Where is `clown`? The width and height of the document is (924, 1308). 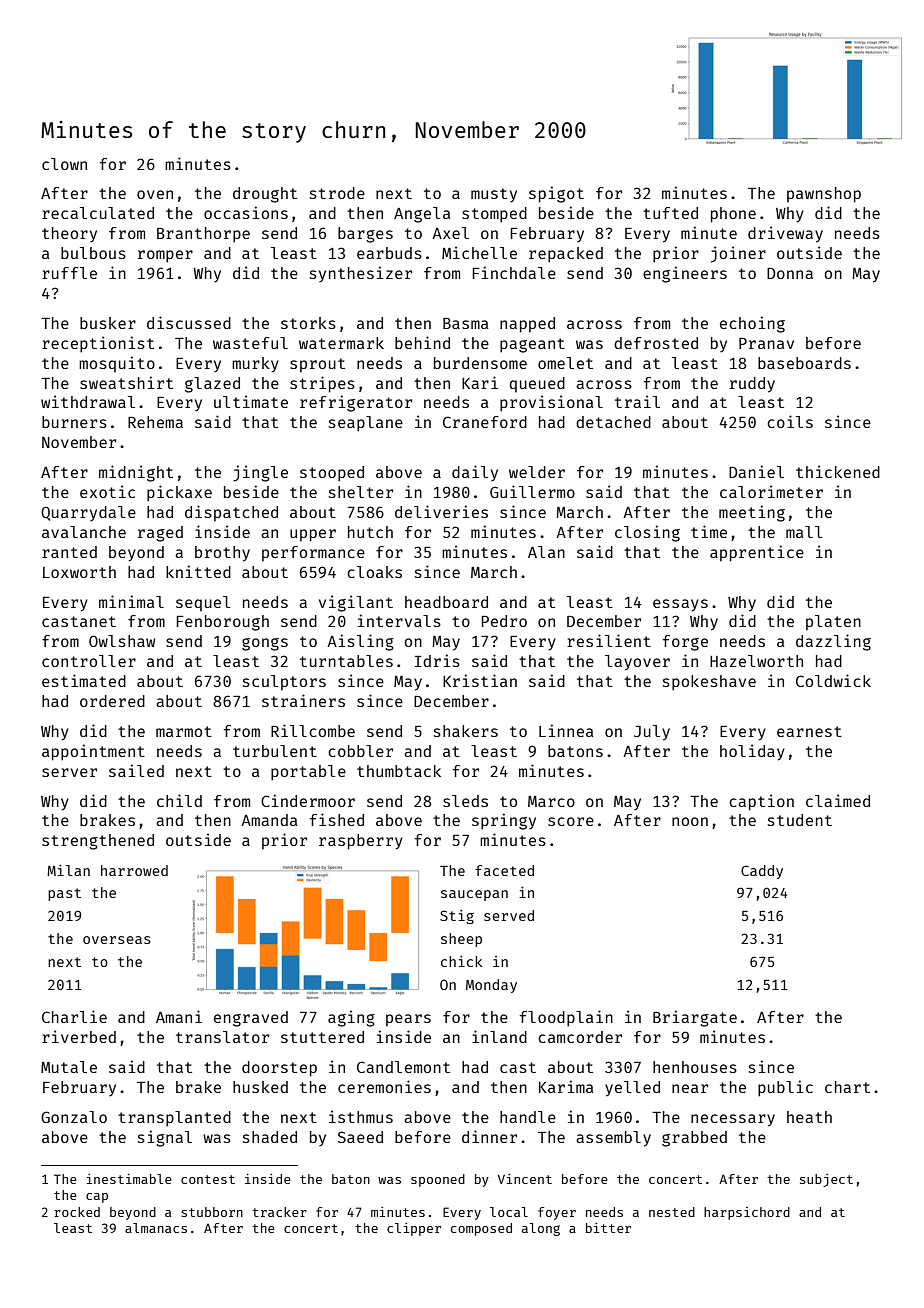 clown is located at coordinates (64, 164).
